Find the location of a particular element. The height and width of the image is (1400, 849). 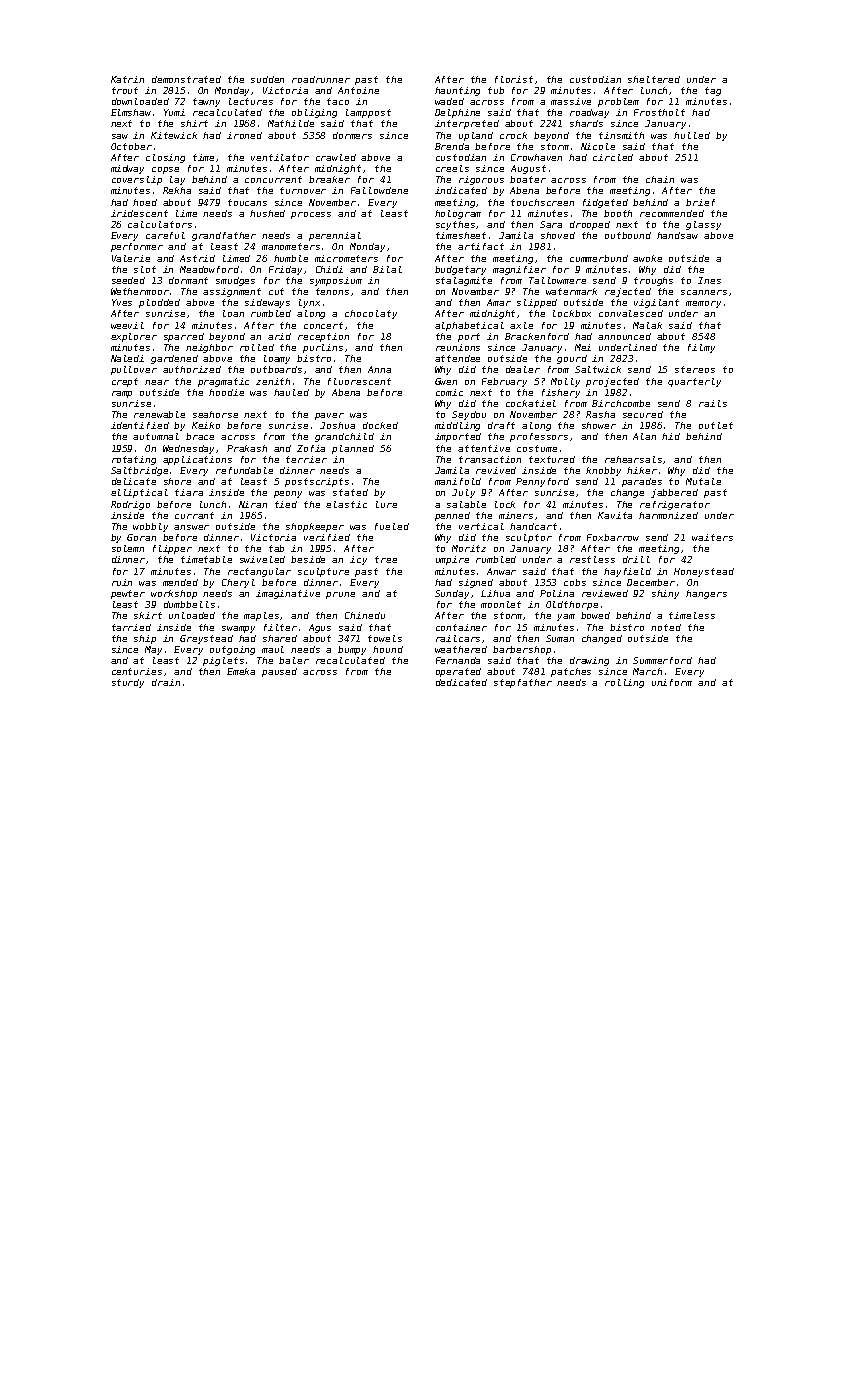

Katrin is located at coordinates (127, 79).
